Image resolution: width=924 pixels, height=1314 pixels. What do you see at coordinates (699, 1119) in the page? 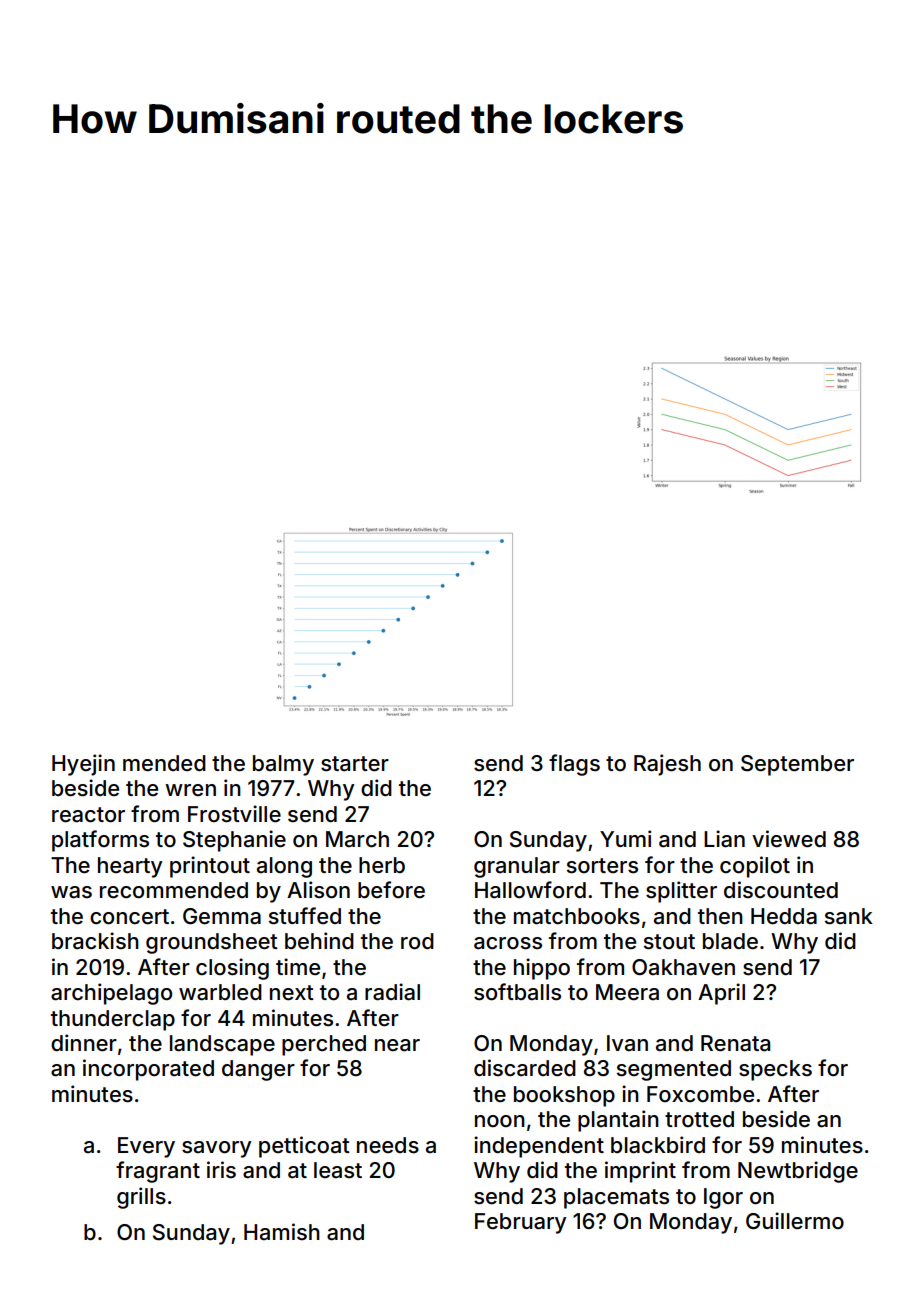
I see `trotted` at bounding box center [699, 1119].
